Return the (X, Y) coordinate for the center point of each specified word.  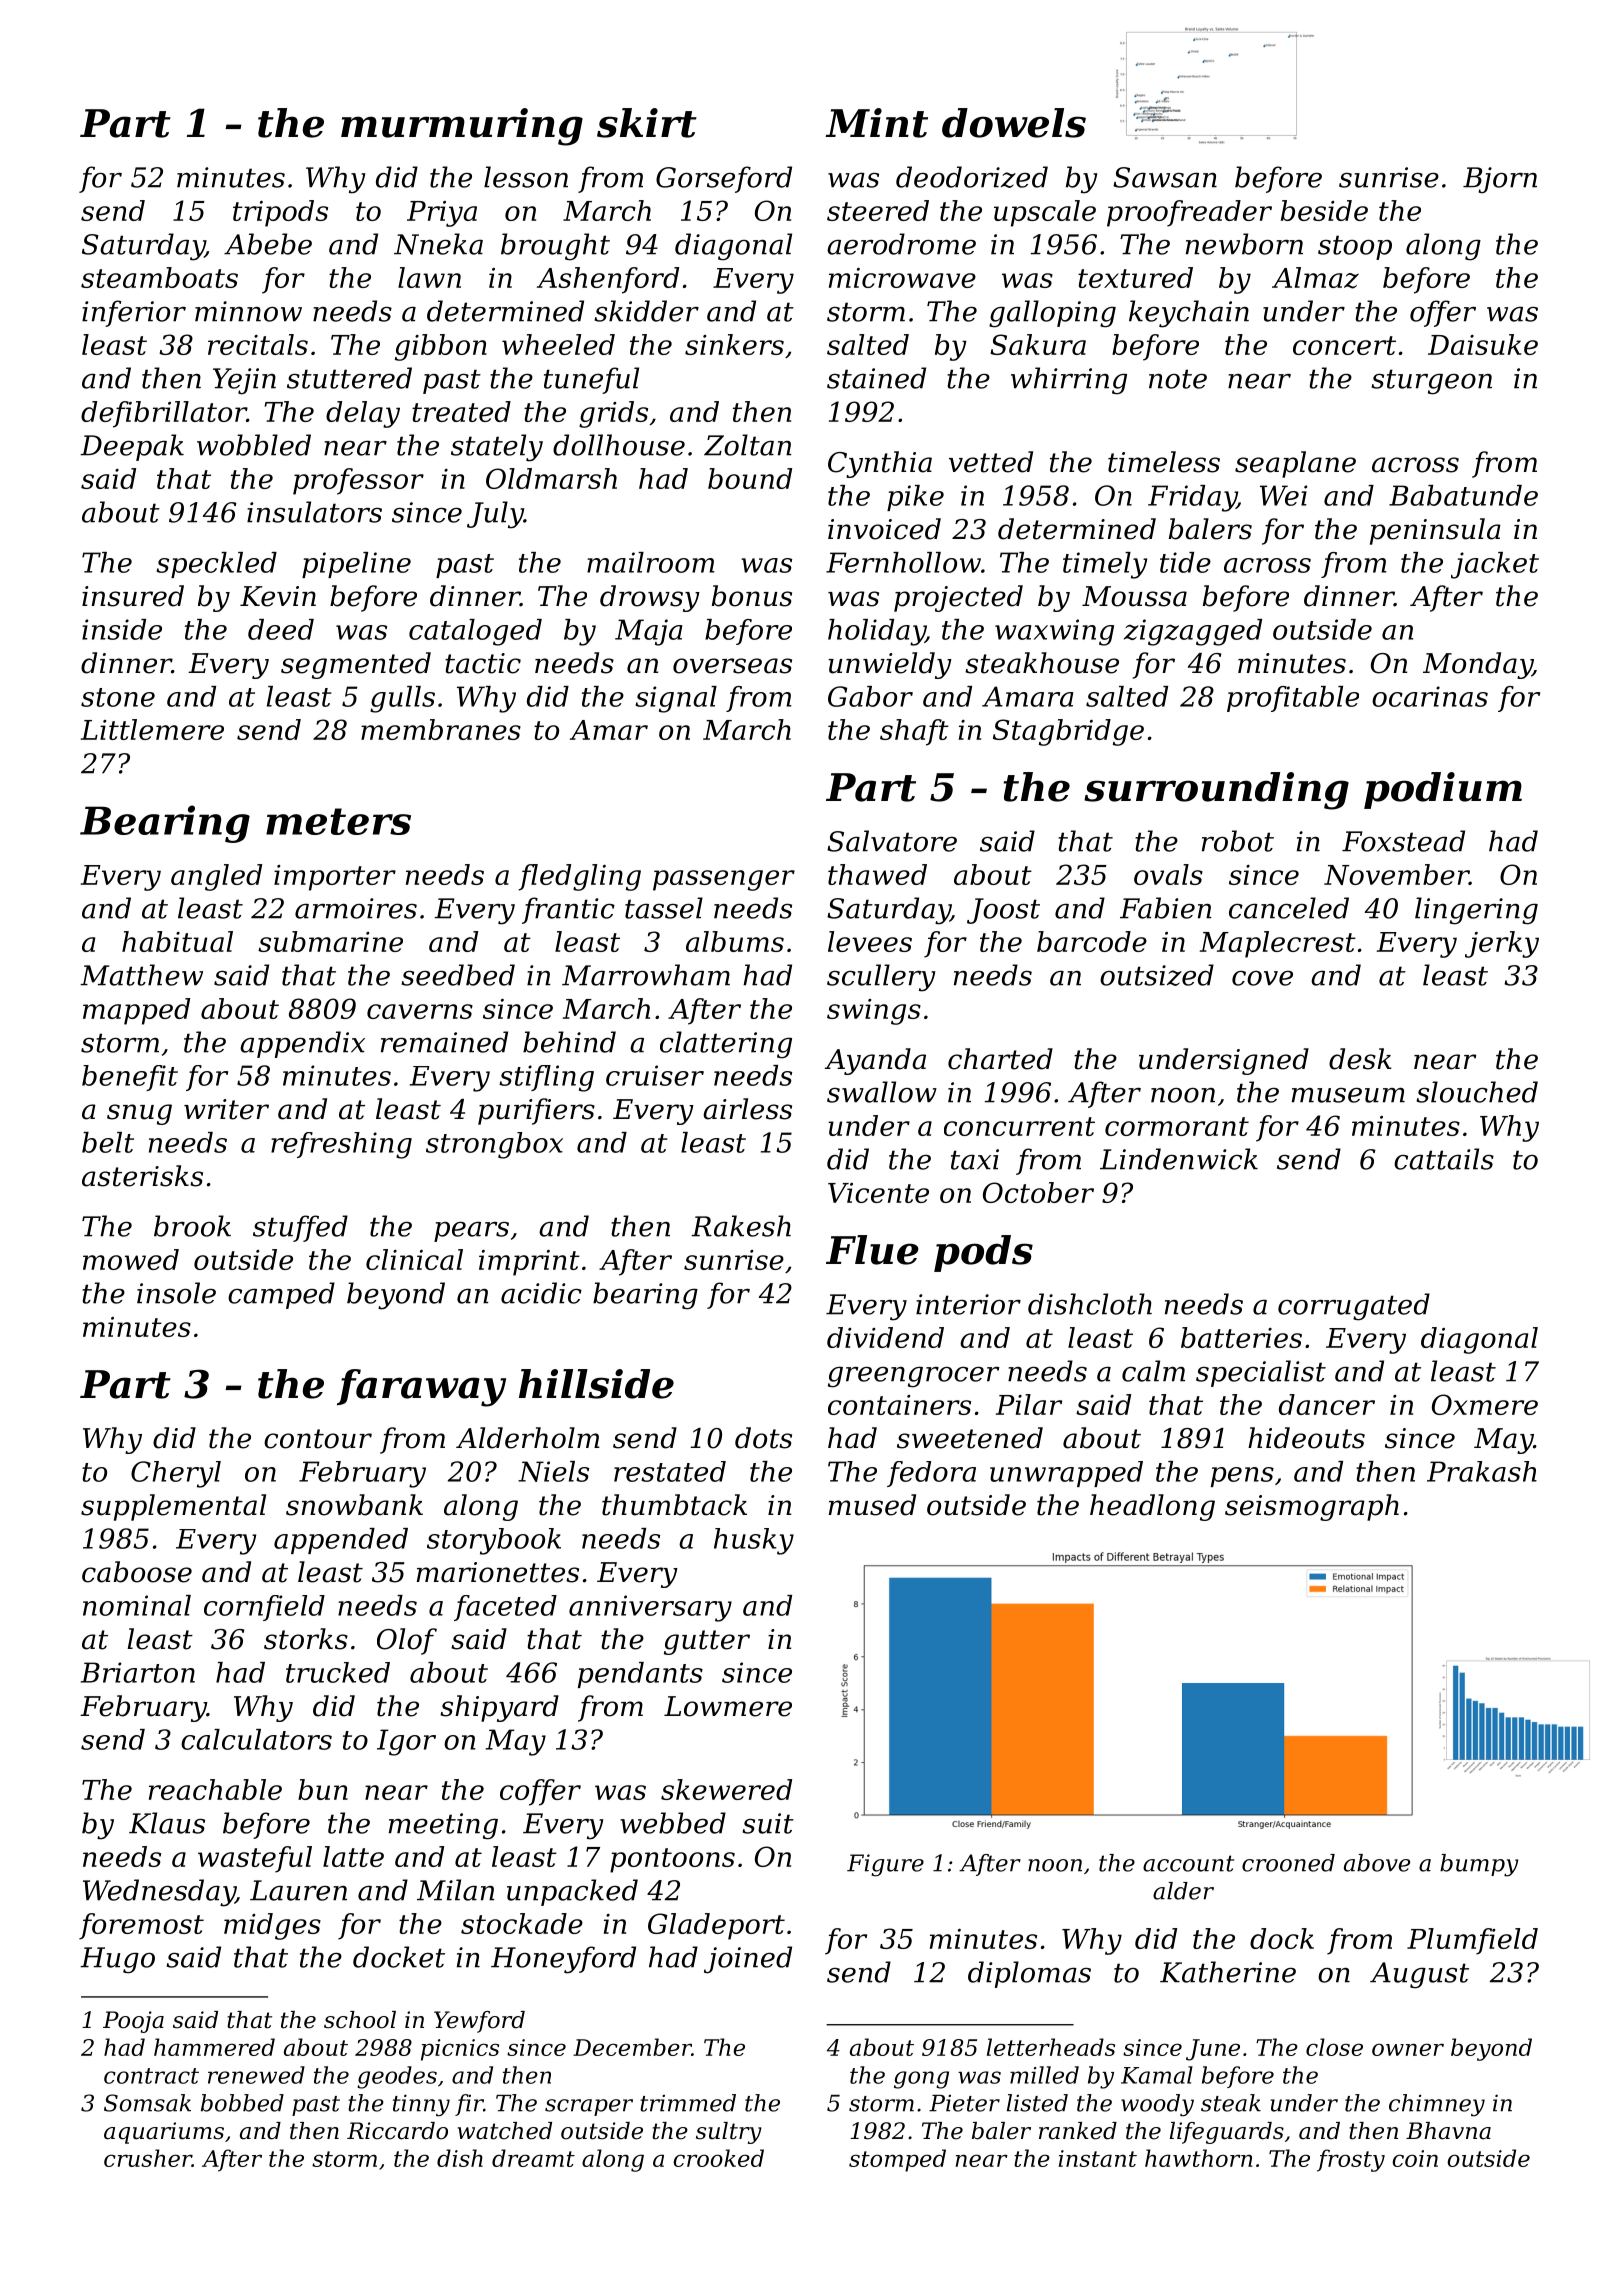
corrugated (1354, 1307)
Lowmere (728, 1706)
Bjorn (1500, 180)
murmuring (462, 127)
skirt (647, 123)
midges (272, 1926)
